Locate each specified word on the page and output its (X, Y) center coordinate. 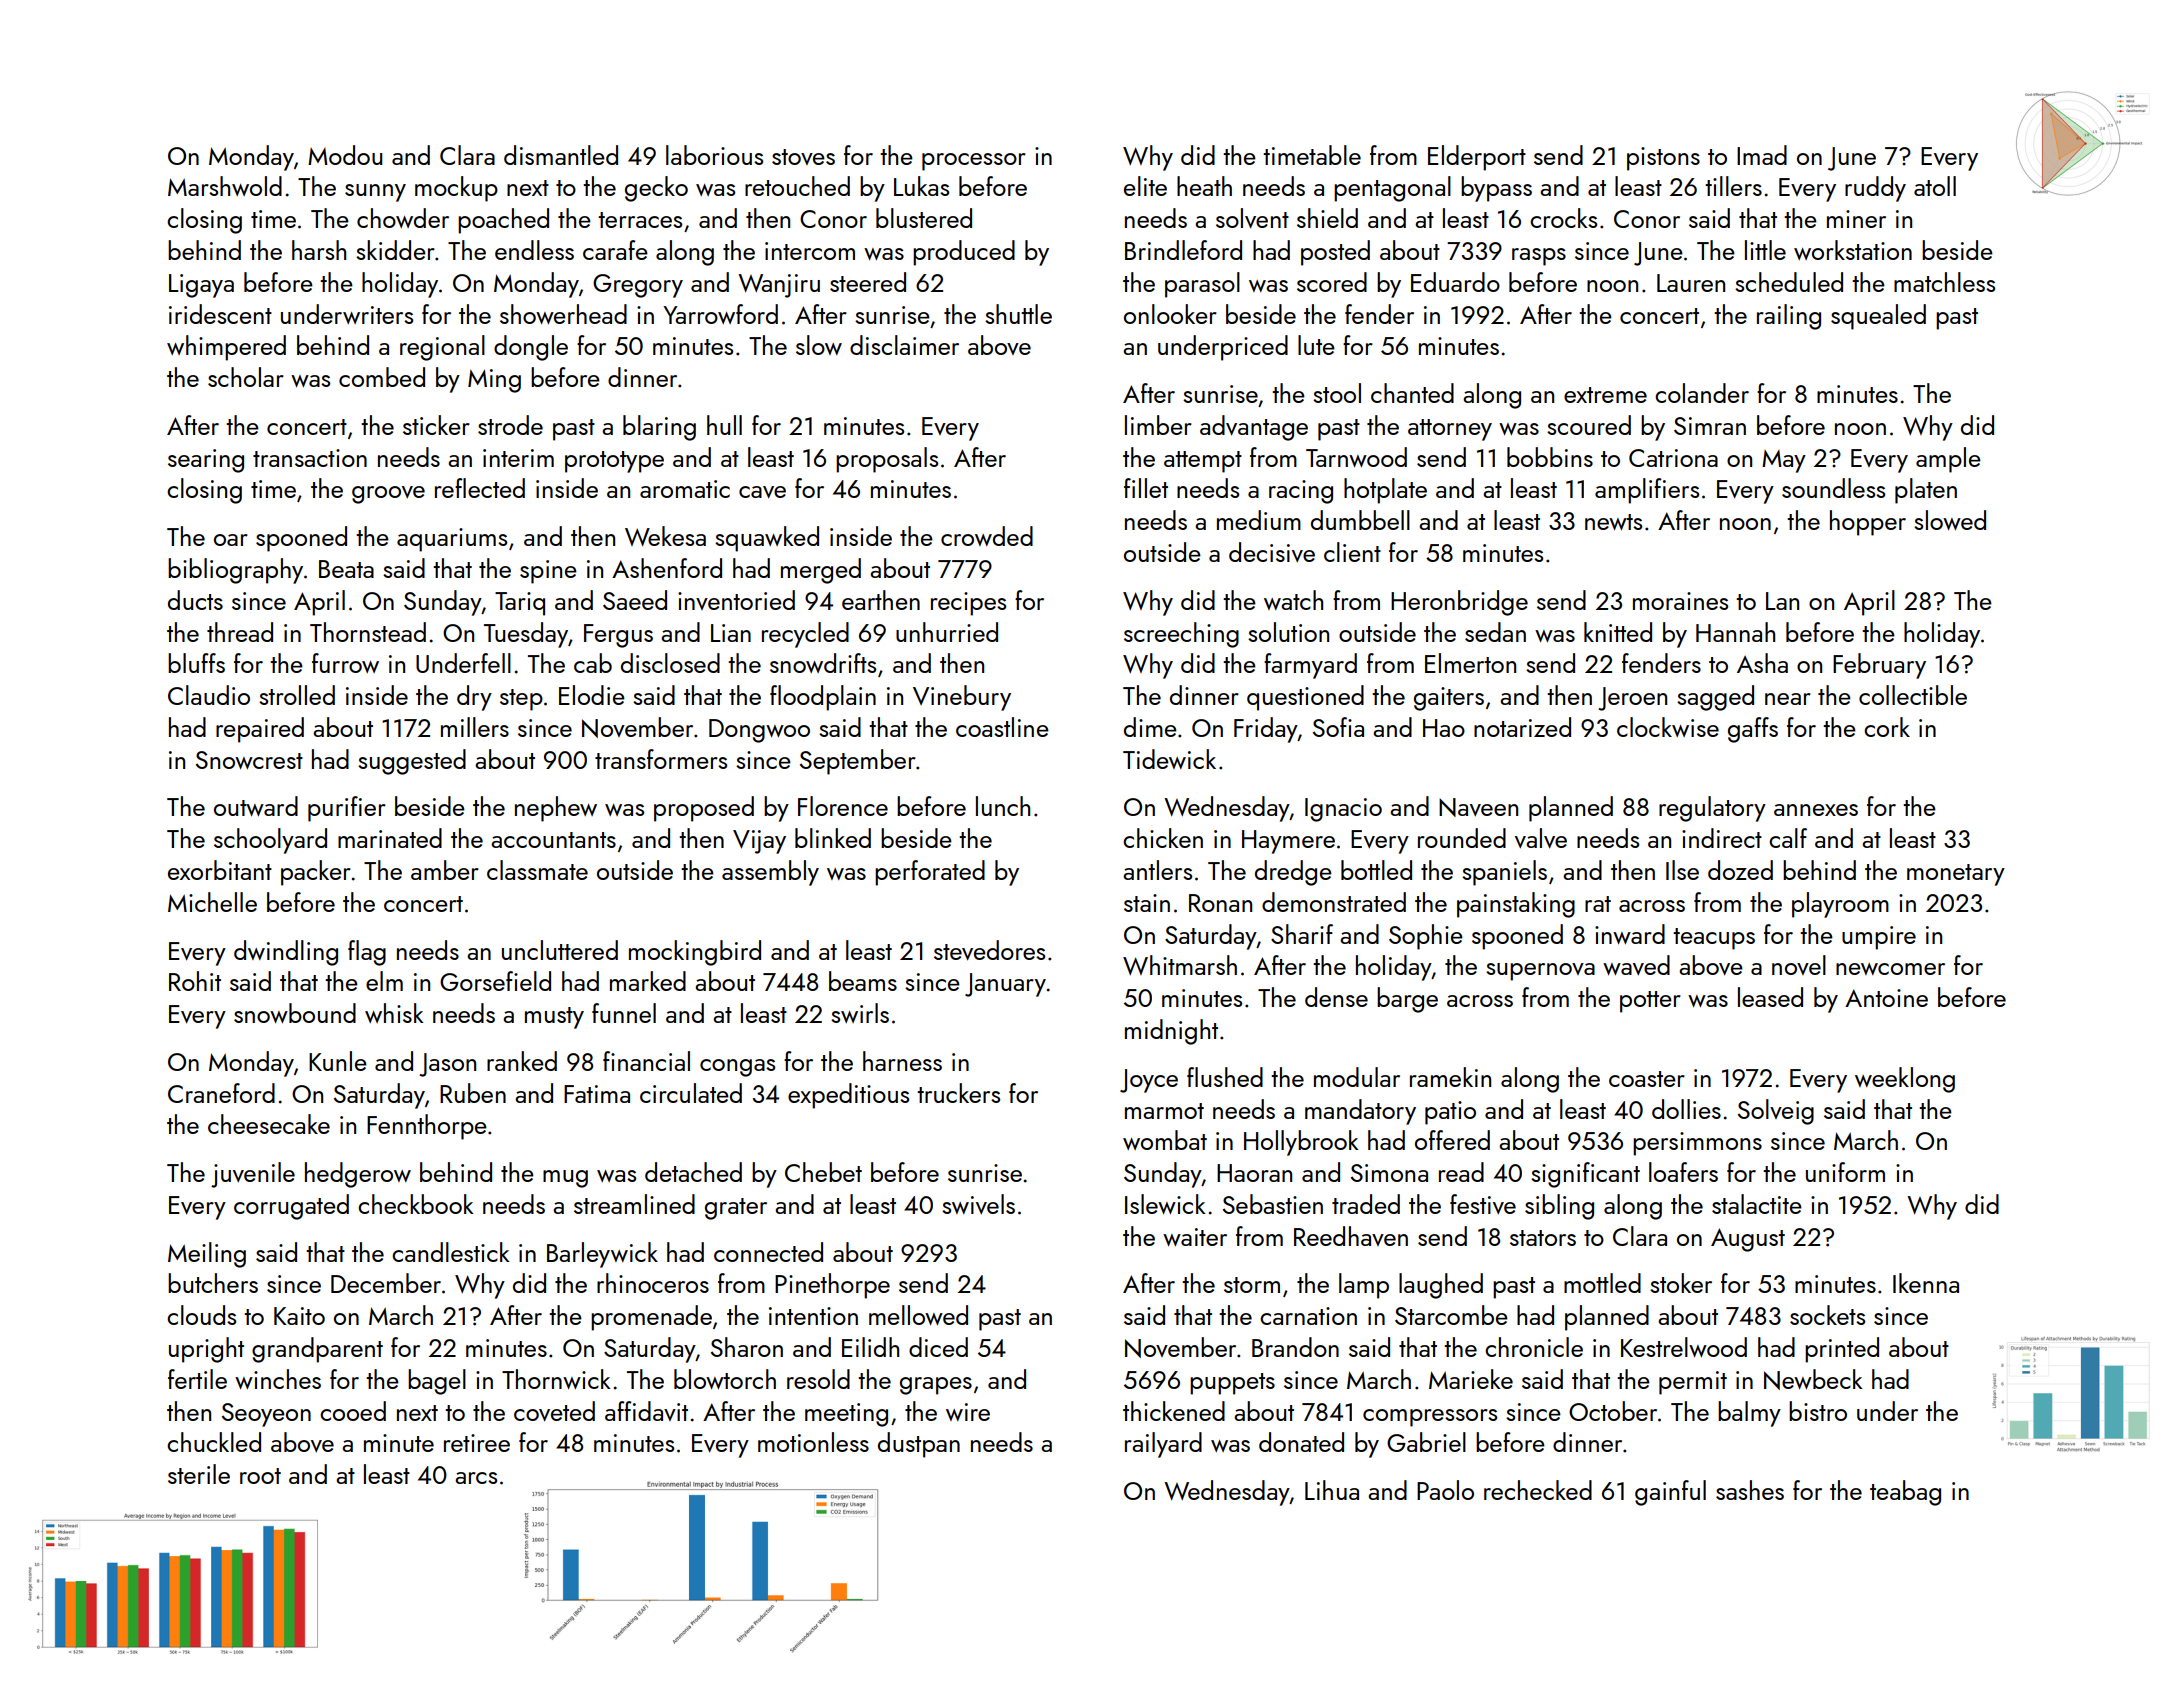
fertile (197, 1379)
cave (762, 492)
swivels (978, 1204)
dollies (1686, 1109)
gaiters (1449, 699)
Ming (494, 381)
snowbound (295, 1013)
